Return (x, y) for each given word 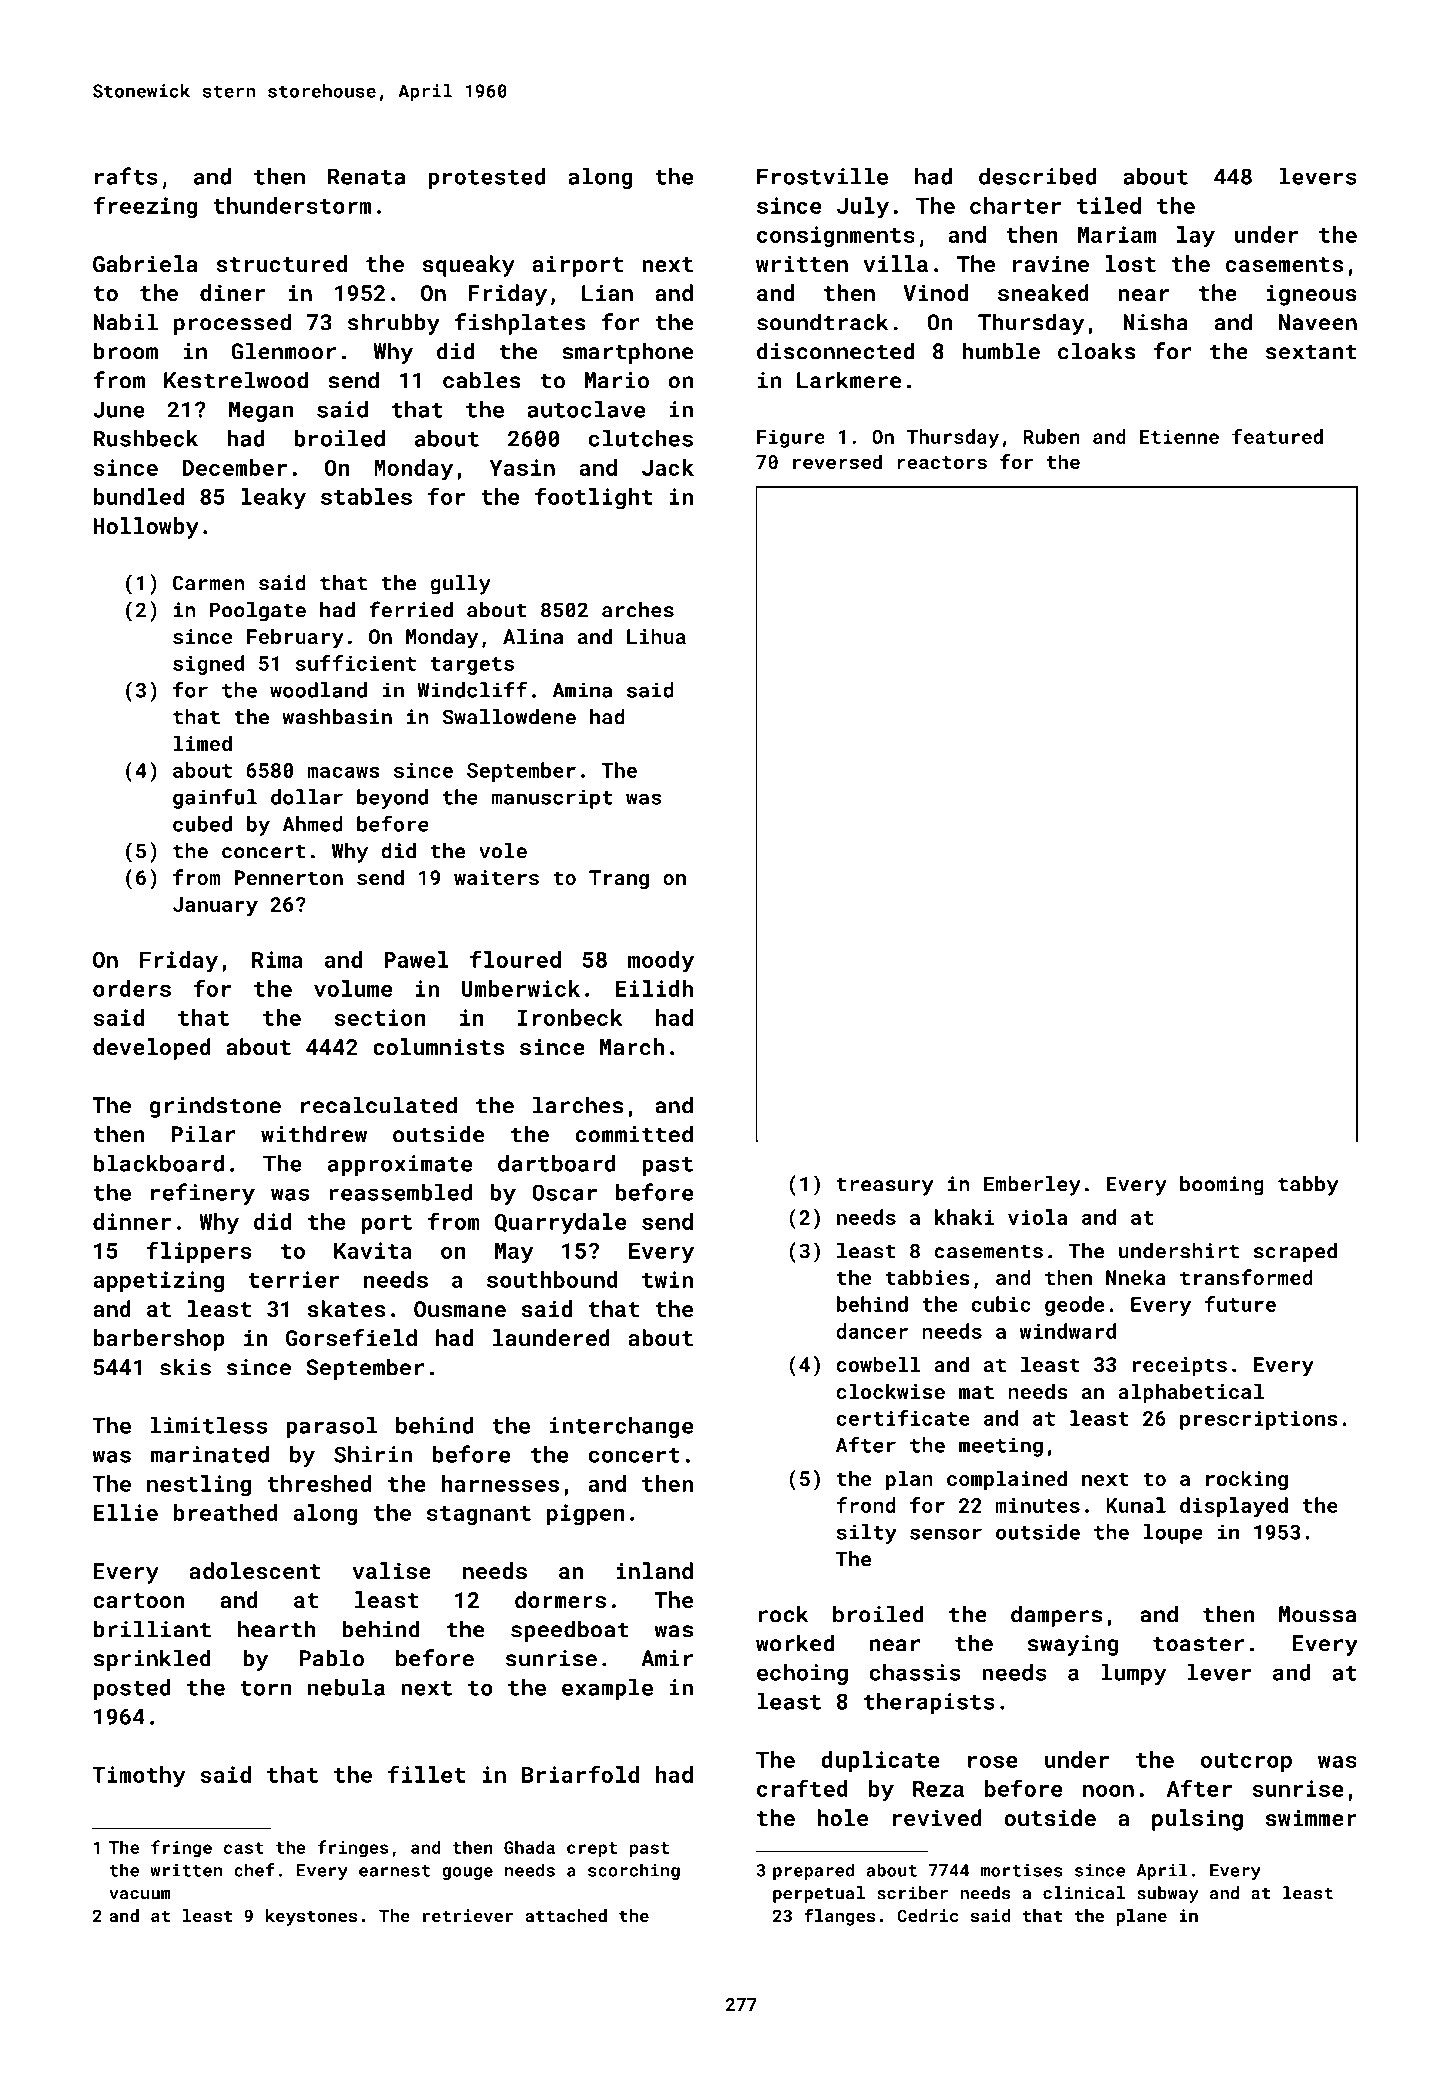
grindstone (215, 1107)
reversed (837, 461)
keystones (311, 1917)
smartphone (627, 353)
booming (1222, 1186)
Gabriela (145, 263)
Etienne (1179, 436)
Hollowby (146, 528)
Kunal (1136, 1505)
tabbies (928, 1277)
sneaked (1043, 292)
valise (392, 1570)
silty (867, 1534)
